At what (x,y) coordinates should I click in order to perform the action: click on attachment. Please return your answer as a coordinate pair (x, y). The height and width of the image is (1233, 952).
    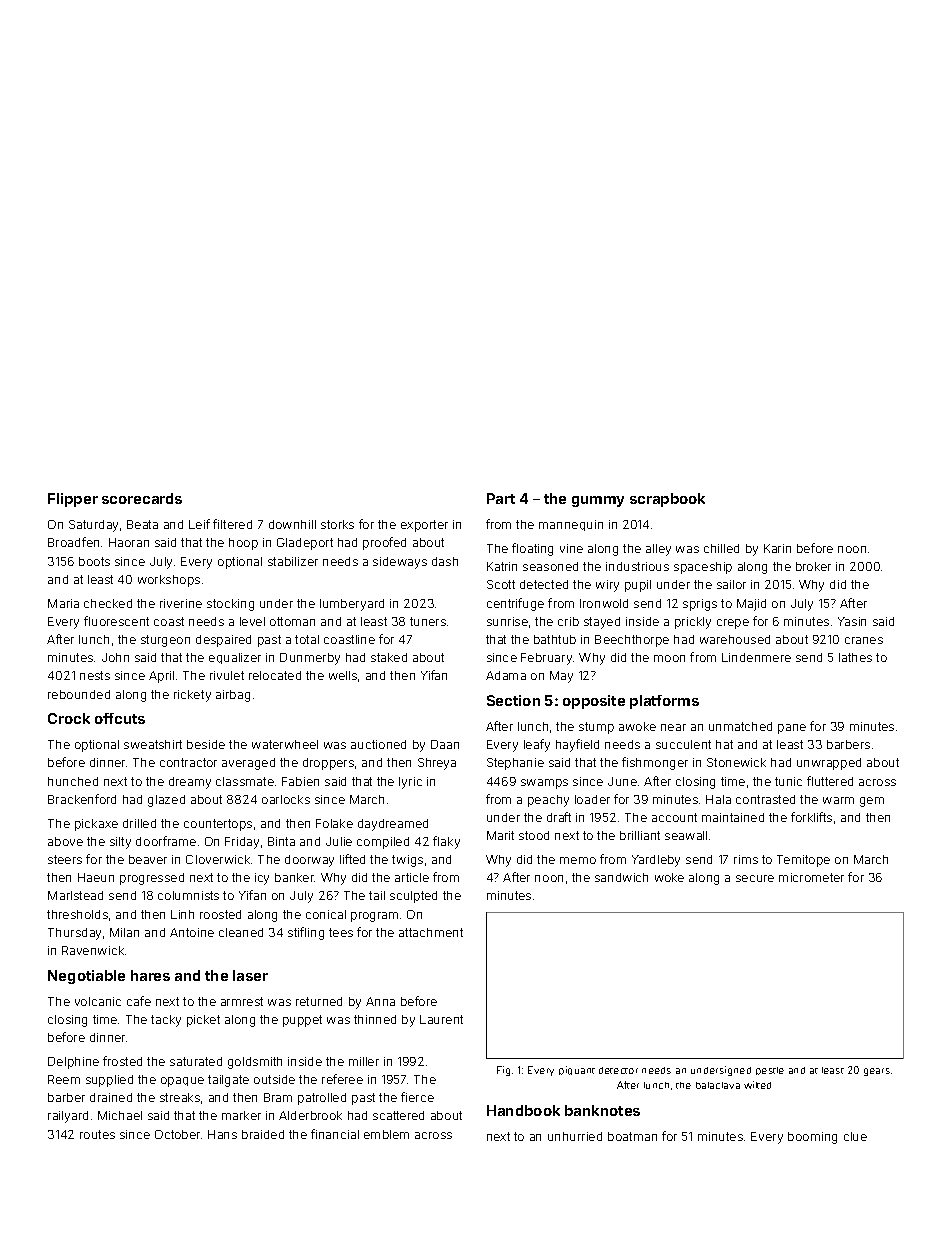
    Looking at the image, I should click on (431, 932).
